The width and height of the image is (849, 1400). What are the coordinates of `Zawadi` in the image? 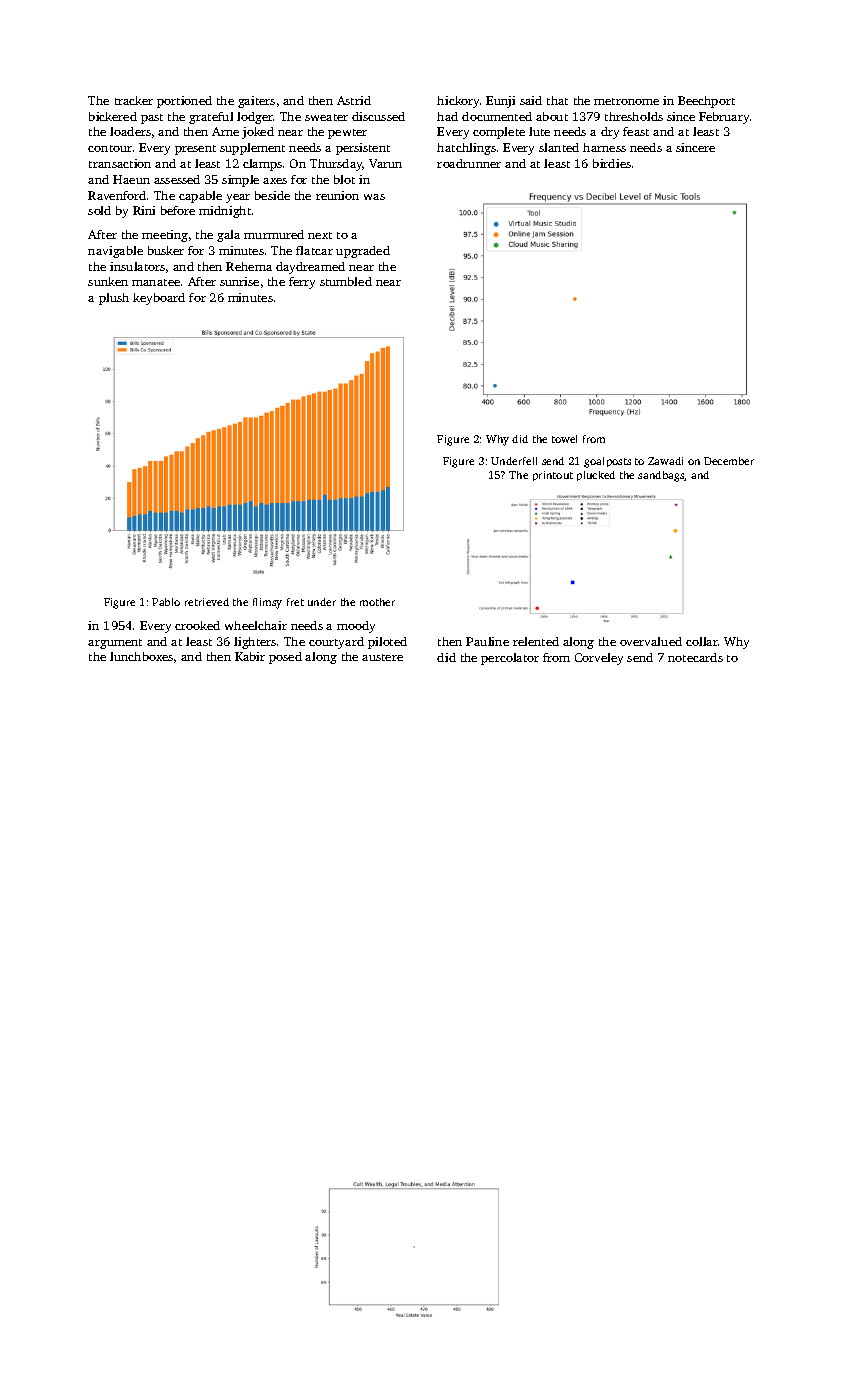 It's located at (665, 461).
